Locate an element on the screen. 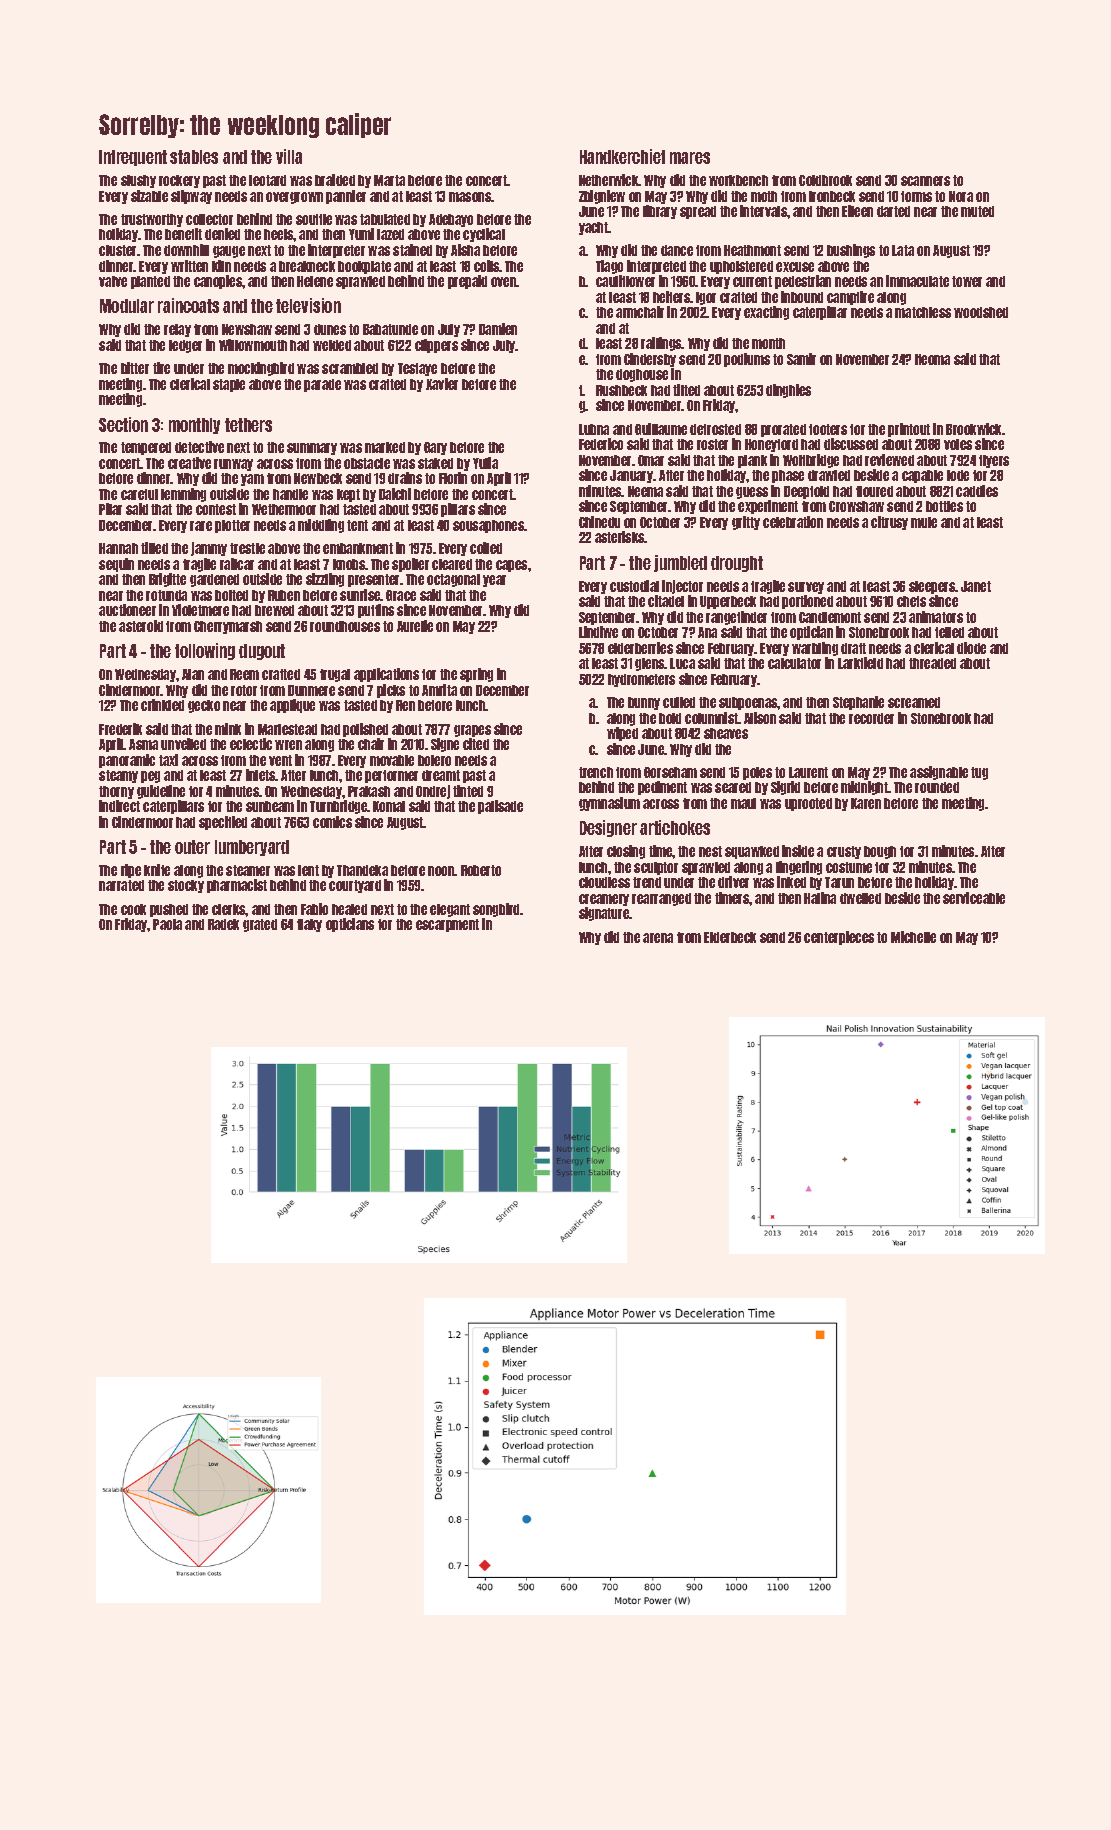 This screenshot has height=1830, width=1111. Guillaume is located at coordinates (661, 429).
